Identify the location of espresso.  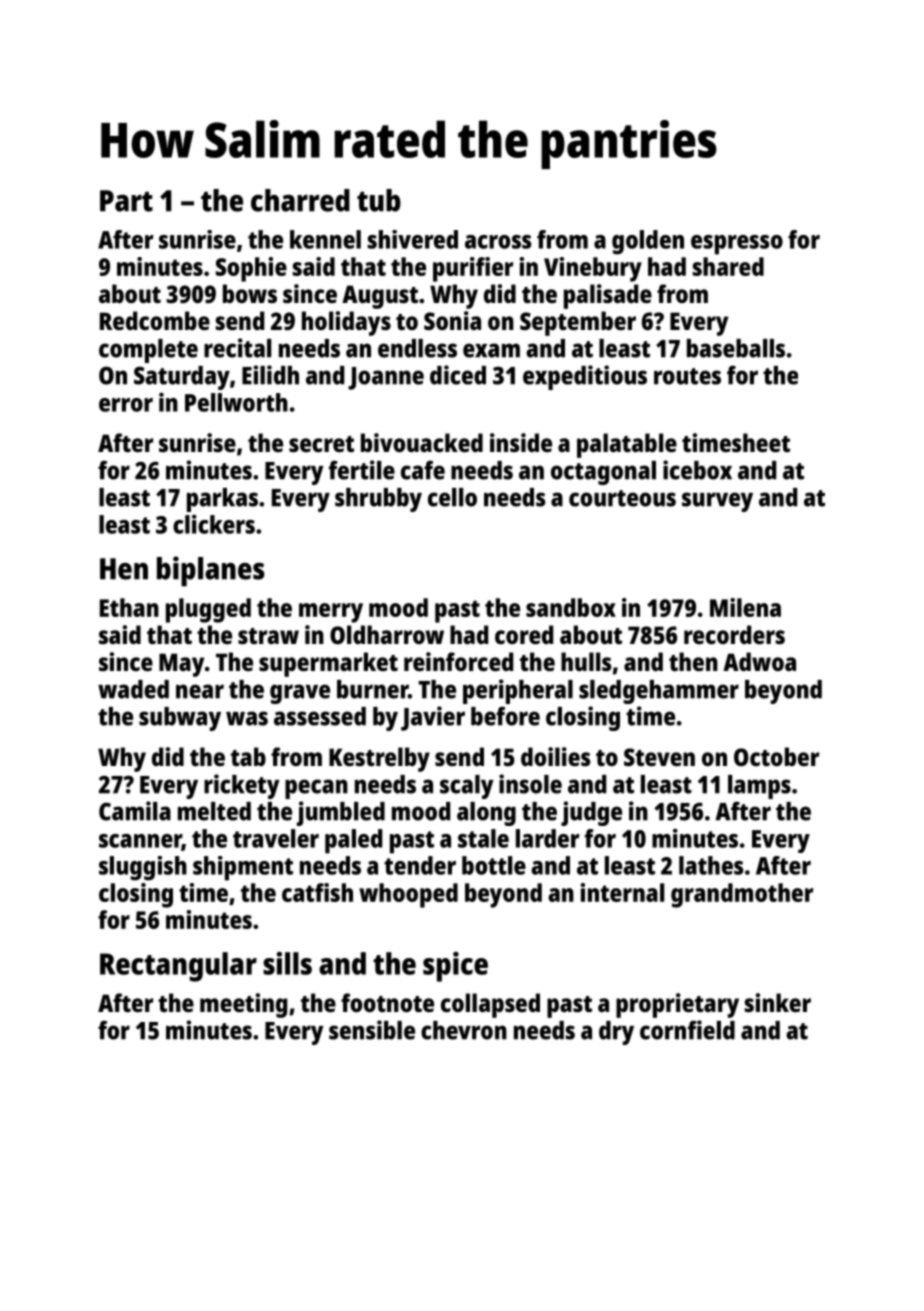
(737, 245).
